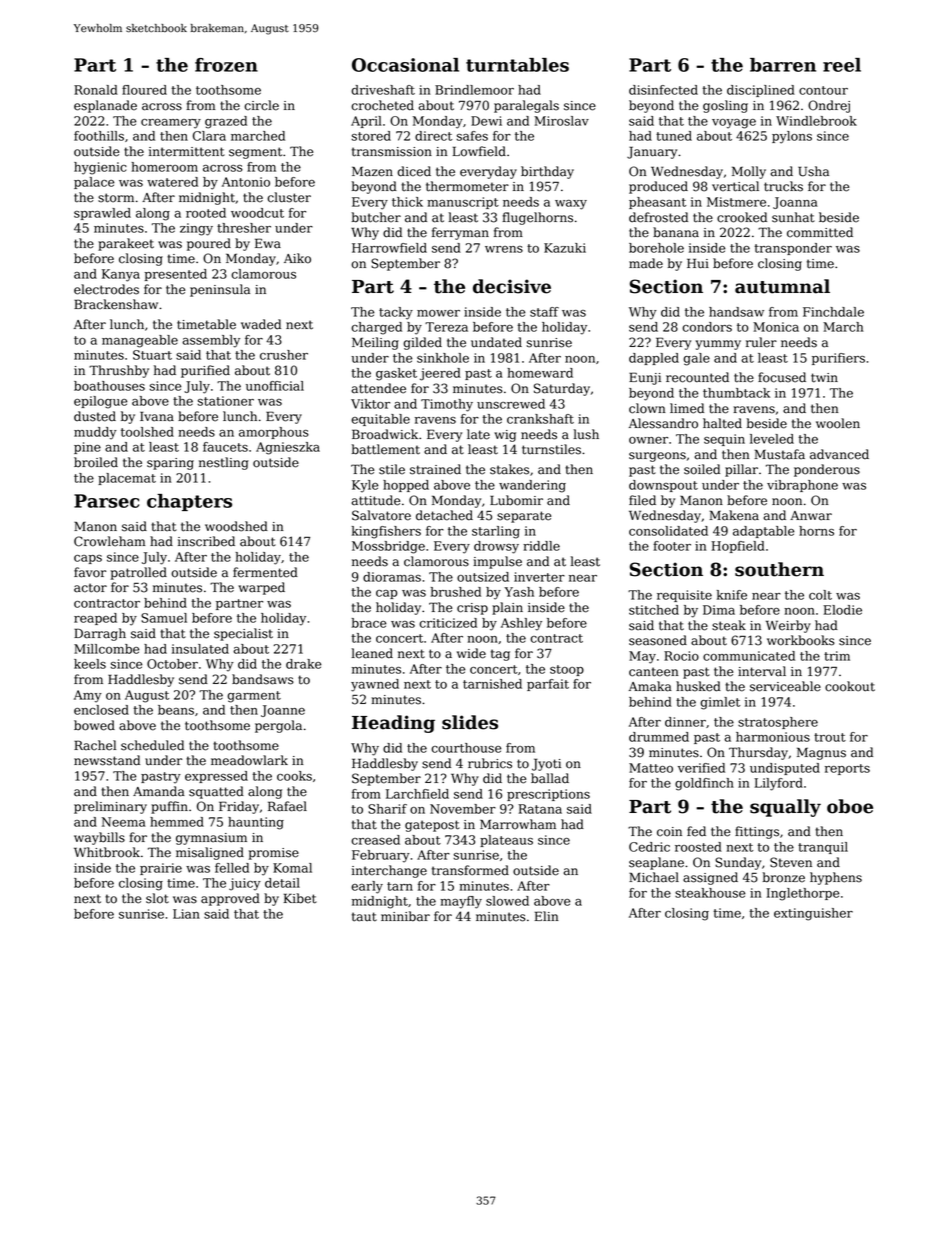 Image resolution: width=952 pixels, height=1233 pixels. Describe the element at coordinates (561, 121) in the screenshot. I see `Miroslav` at that location.
